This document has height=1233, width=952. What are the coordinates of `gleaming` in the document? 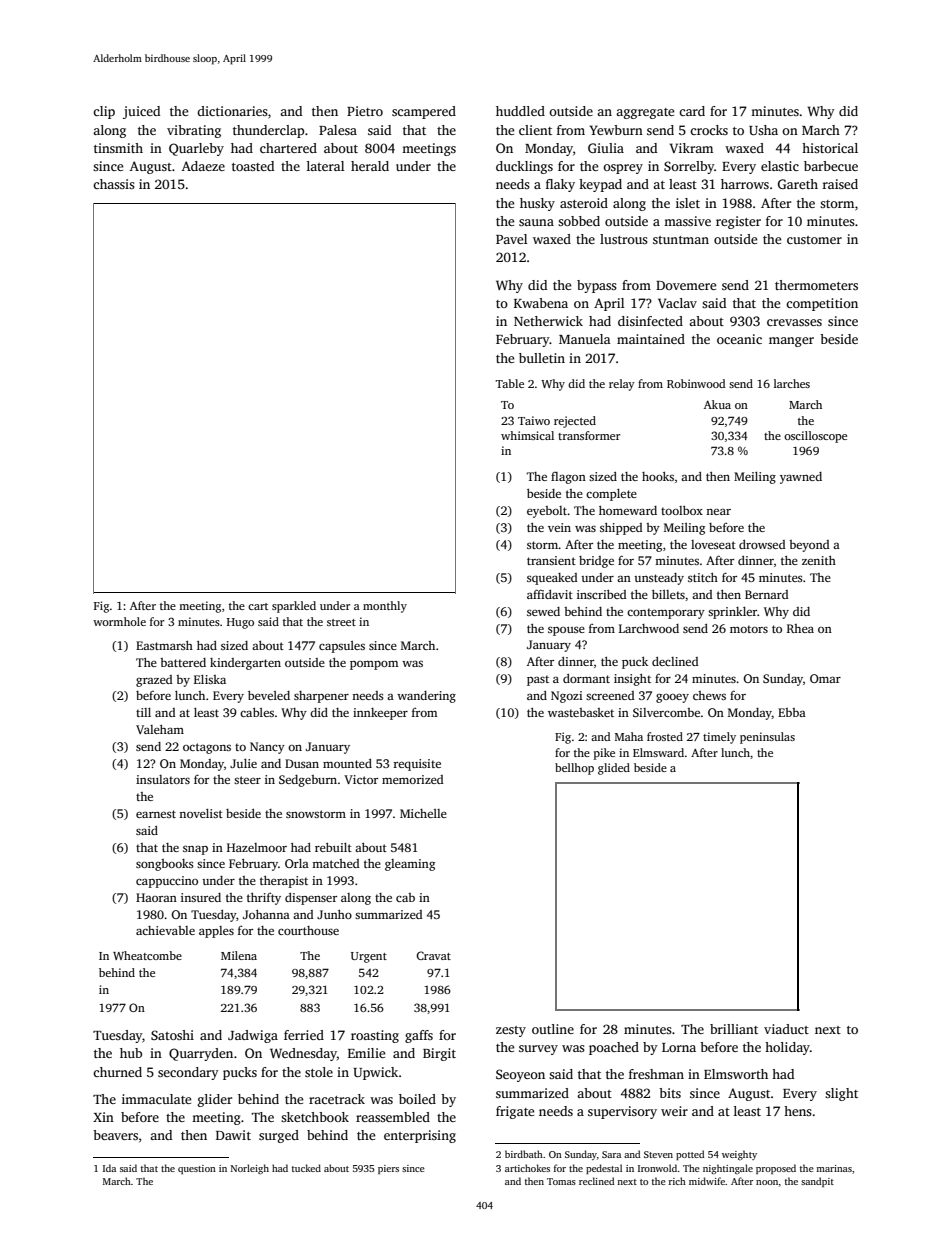 It's located at (410, 865).
